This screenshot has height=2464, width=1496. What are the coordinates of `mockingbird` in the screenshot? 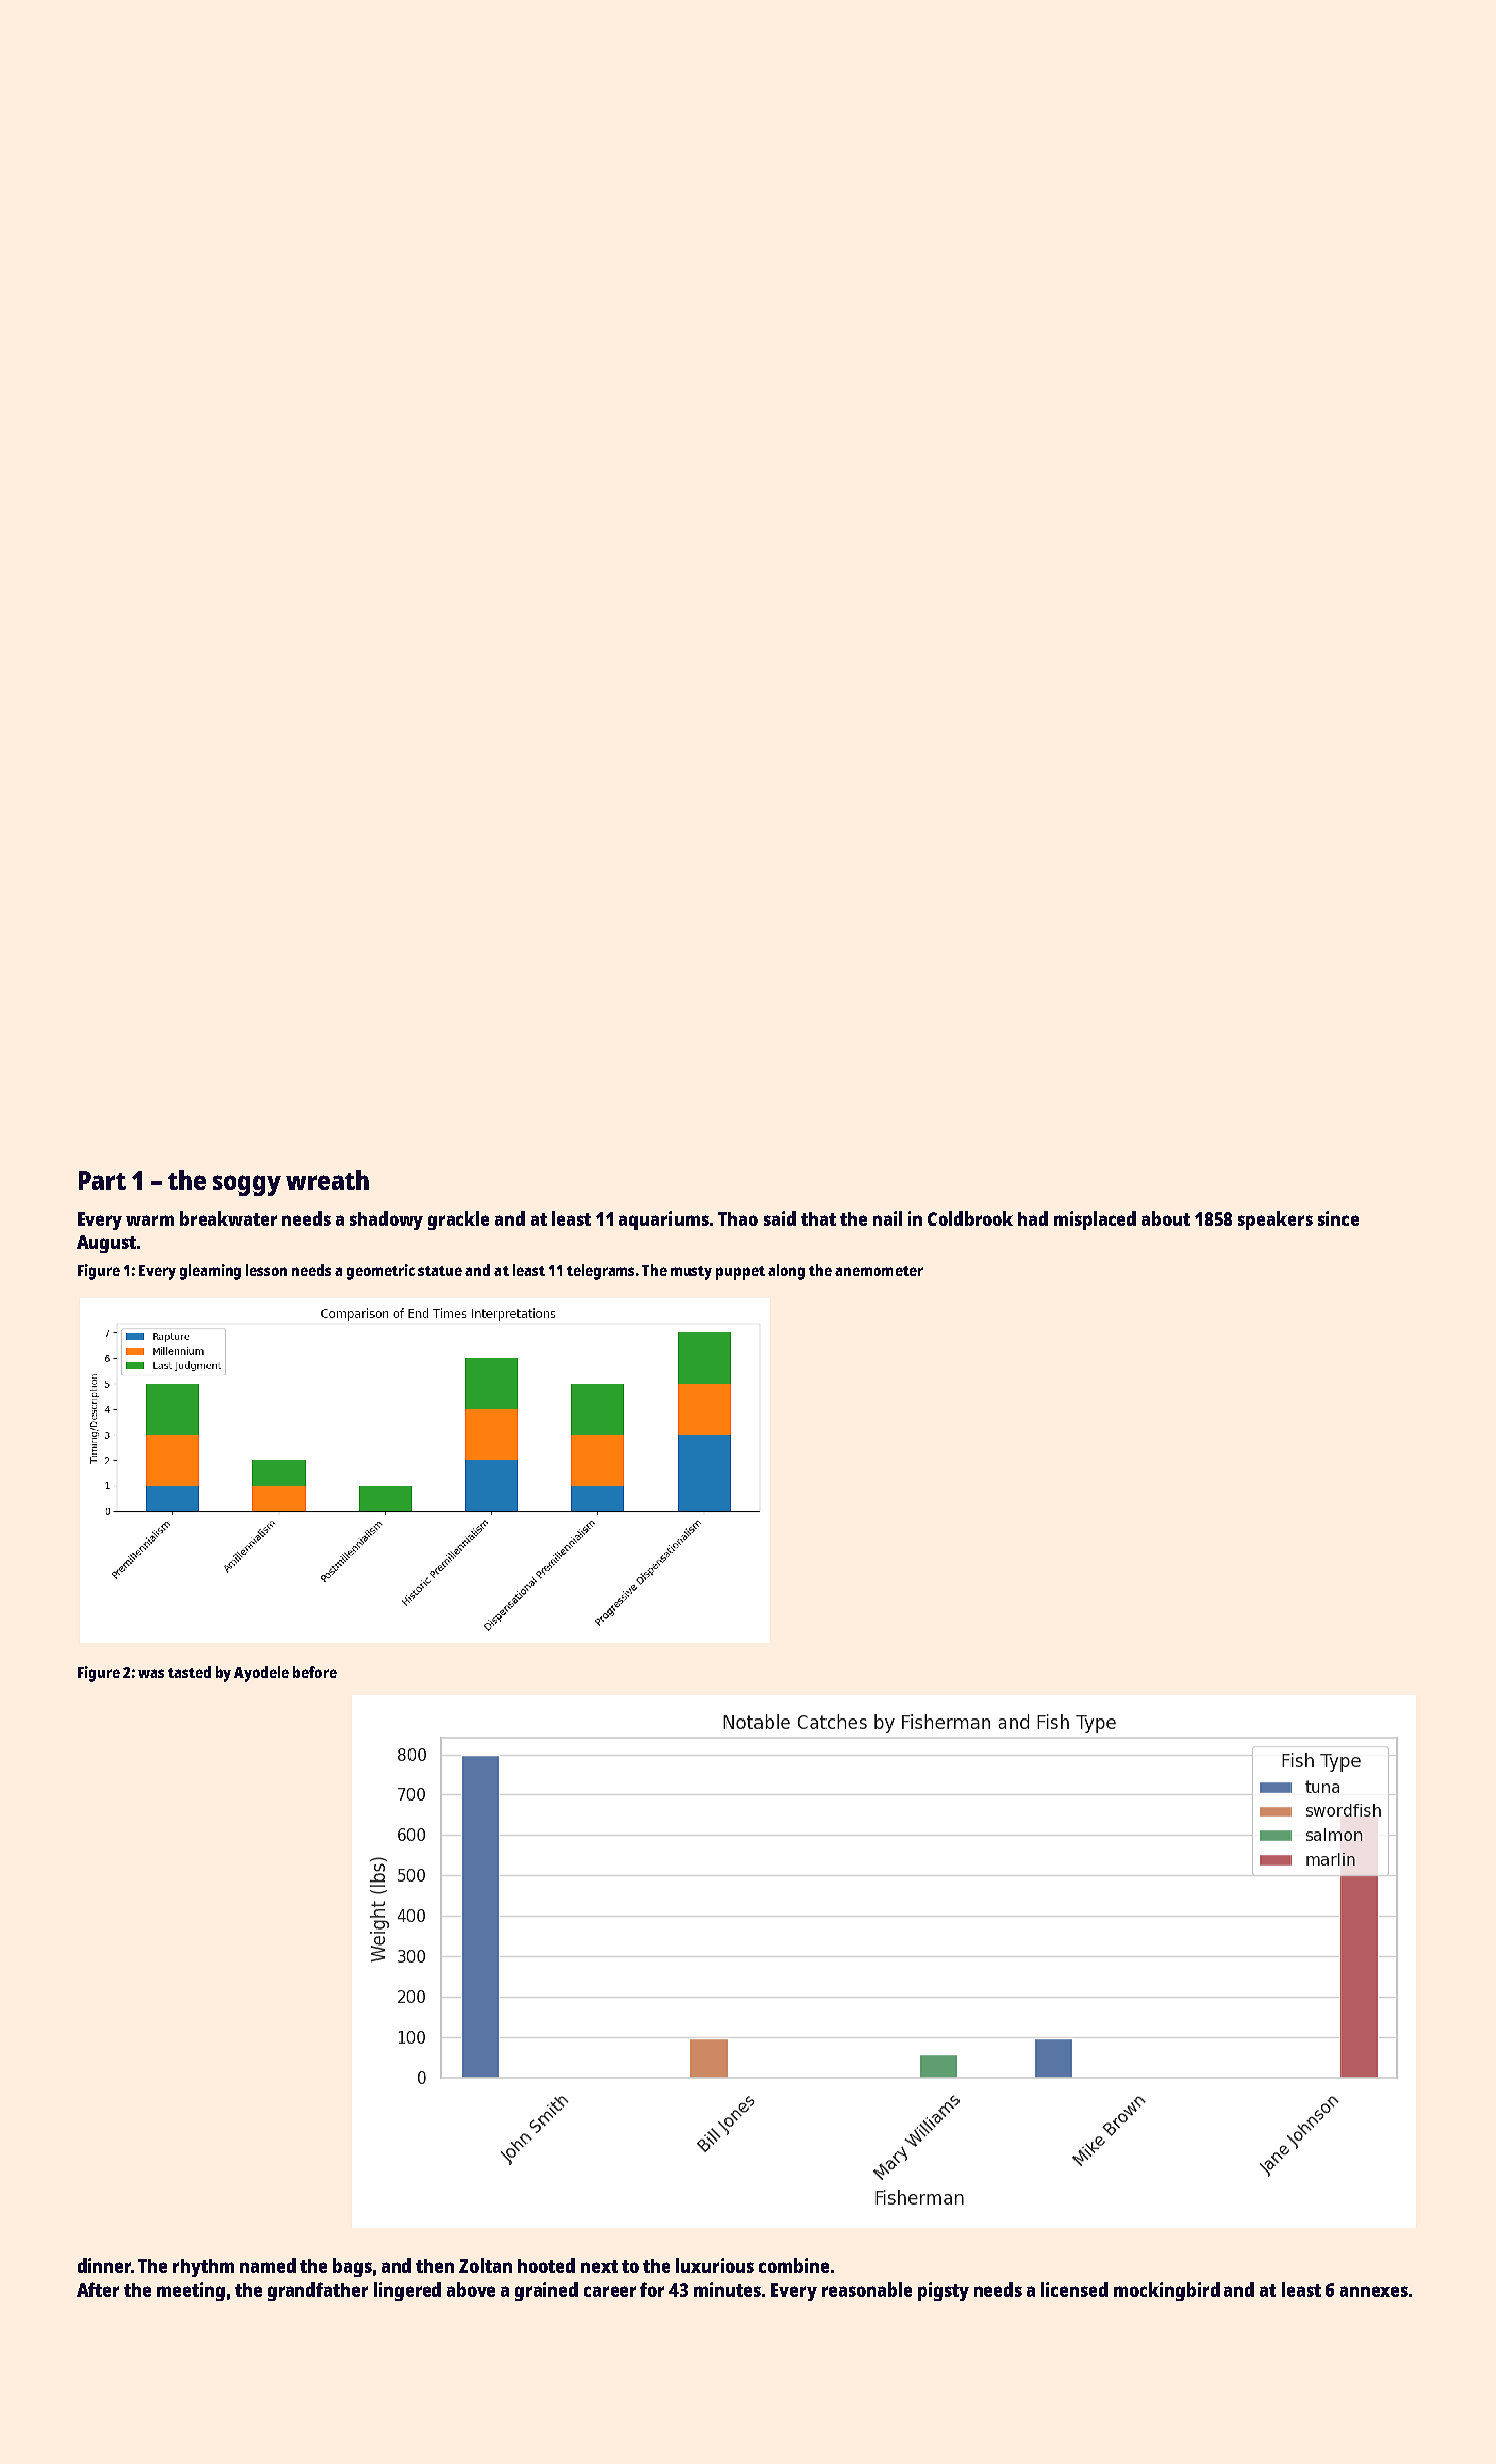 It's located at (1167, 2291).
